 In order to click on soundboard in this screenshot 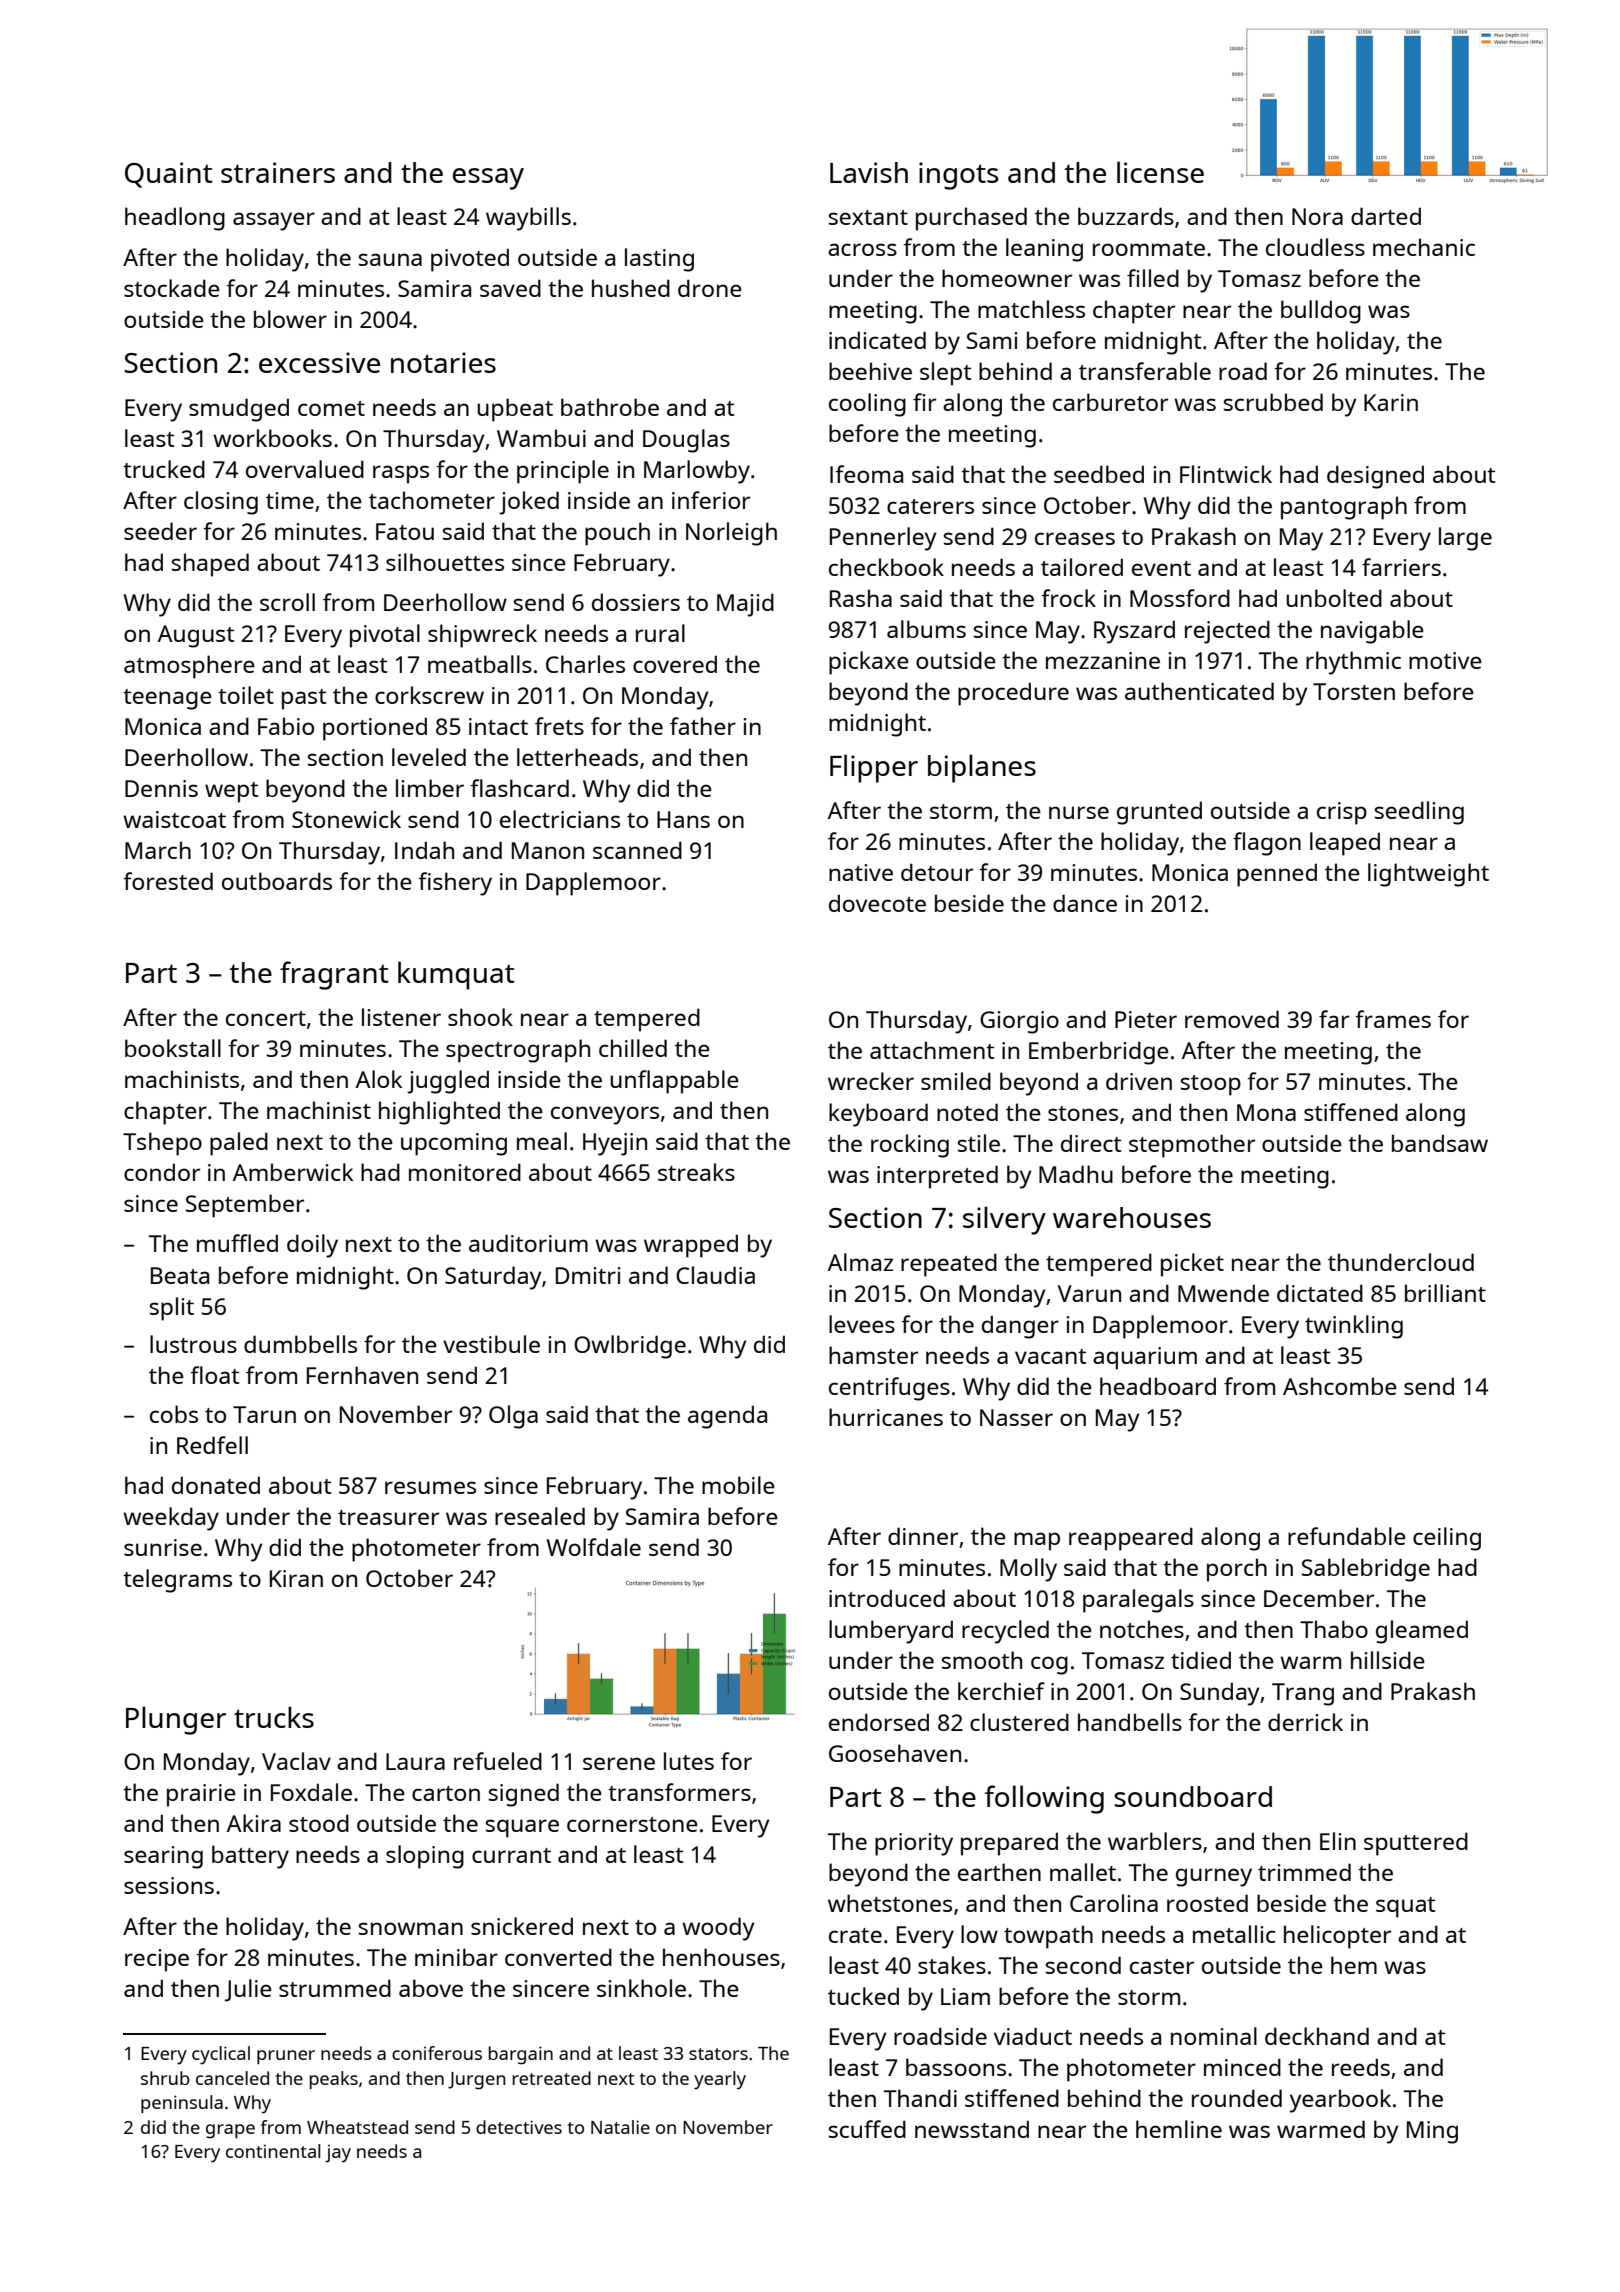, I will do `click(1193, 1796)`.
